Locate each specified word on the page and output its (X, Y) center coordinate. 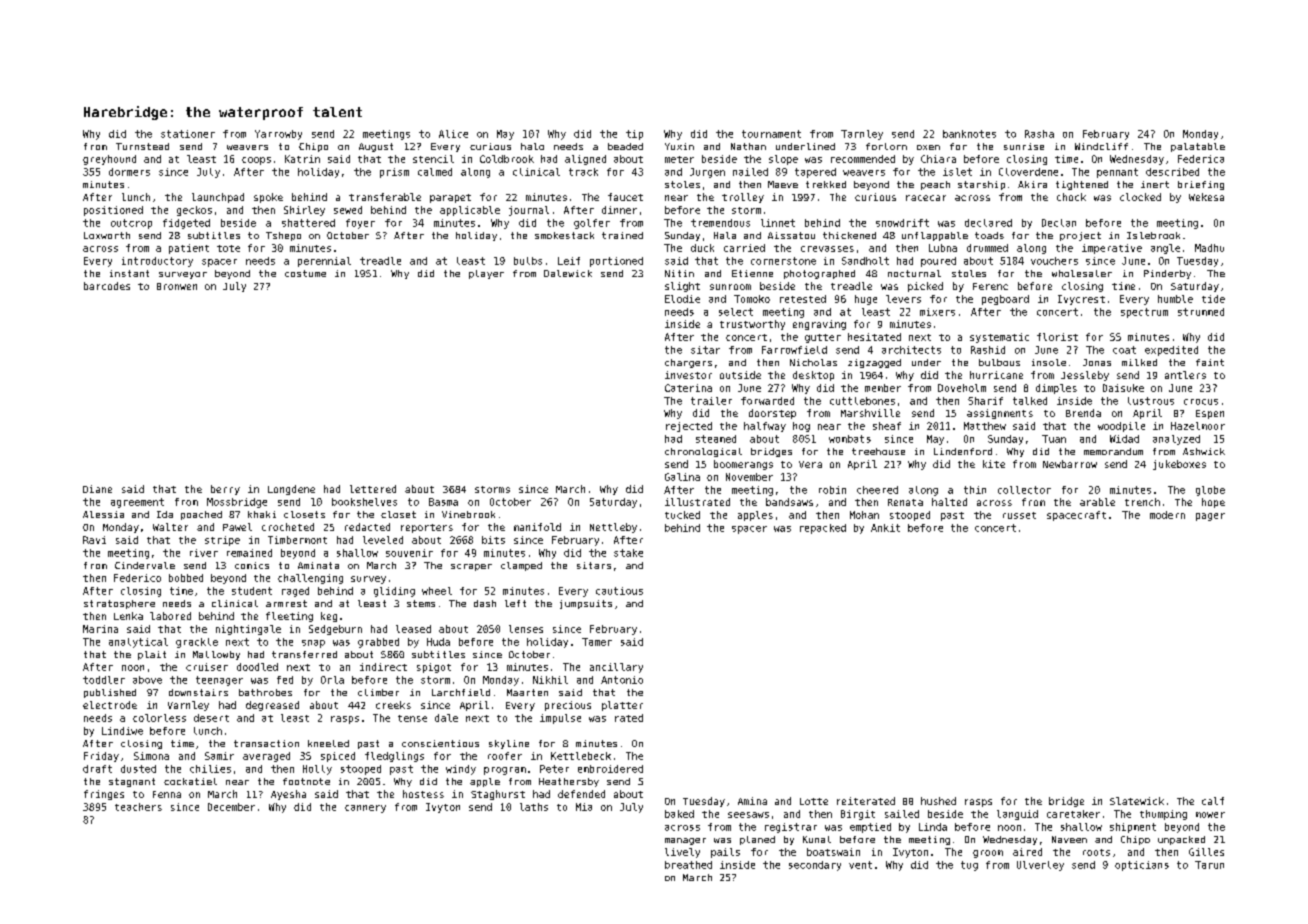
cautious (619, 591)
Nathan (748, 146)
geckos (194, 211)
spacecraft (1076, 516)
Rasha (1039, 134)
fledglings (394, 757)
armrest (286, 603)
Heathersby (569, 782)
